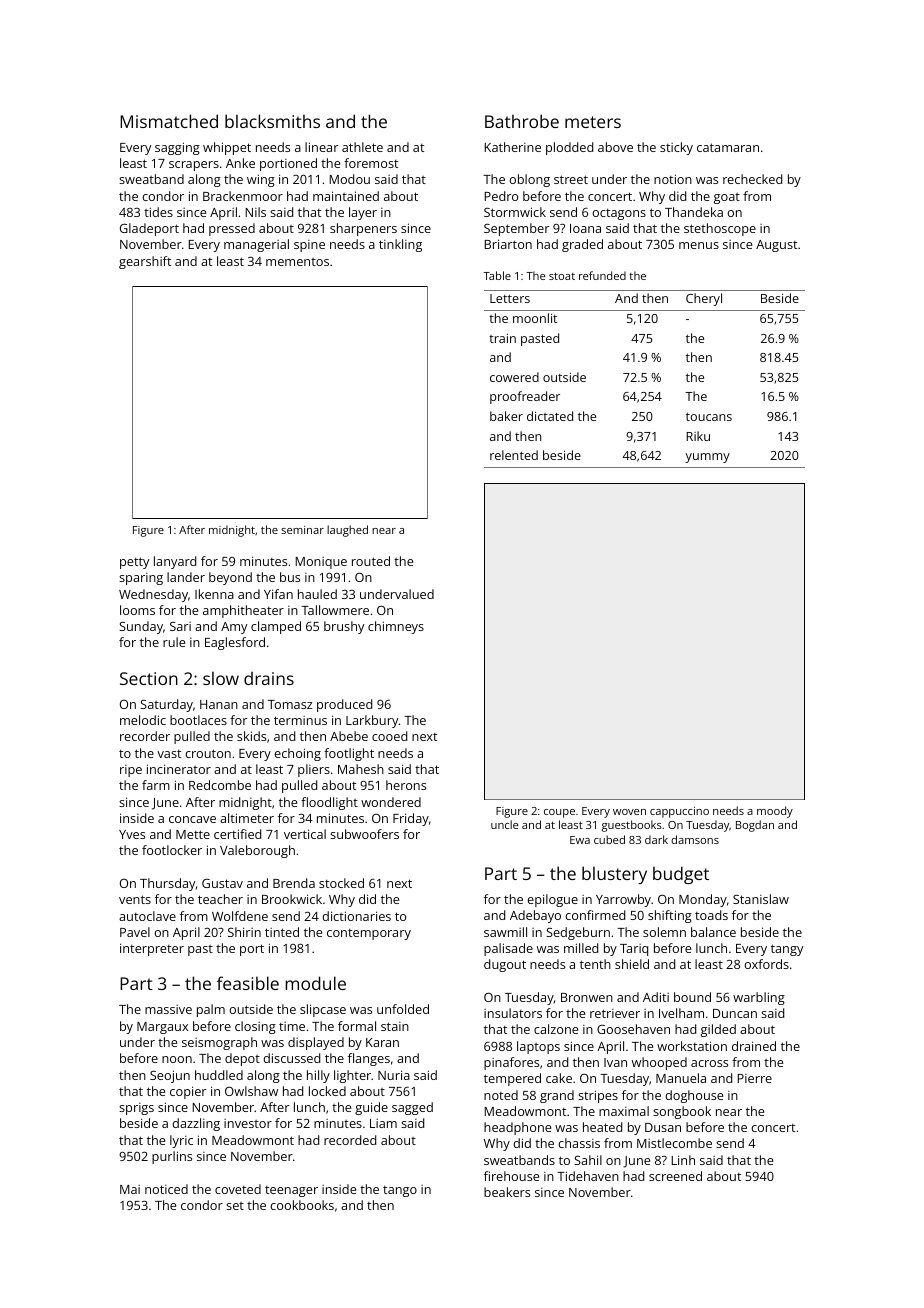  Describe the element at coordinates (505, 965) in the screenshot. I see `dugout` at that location.
